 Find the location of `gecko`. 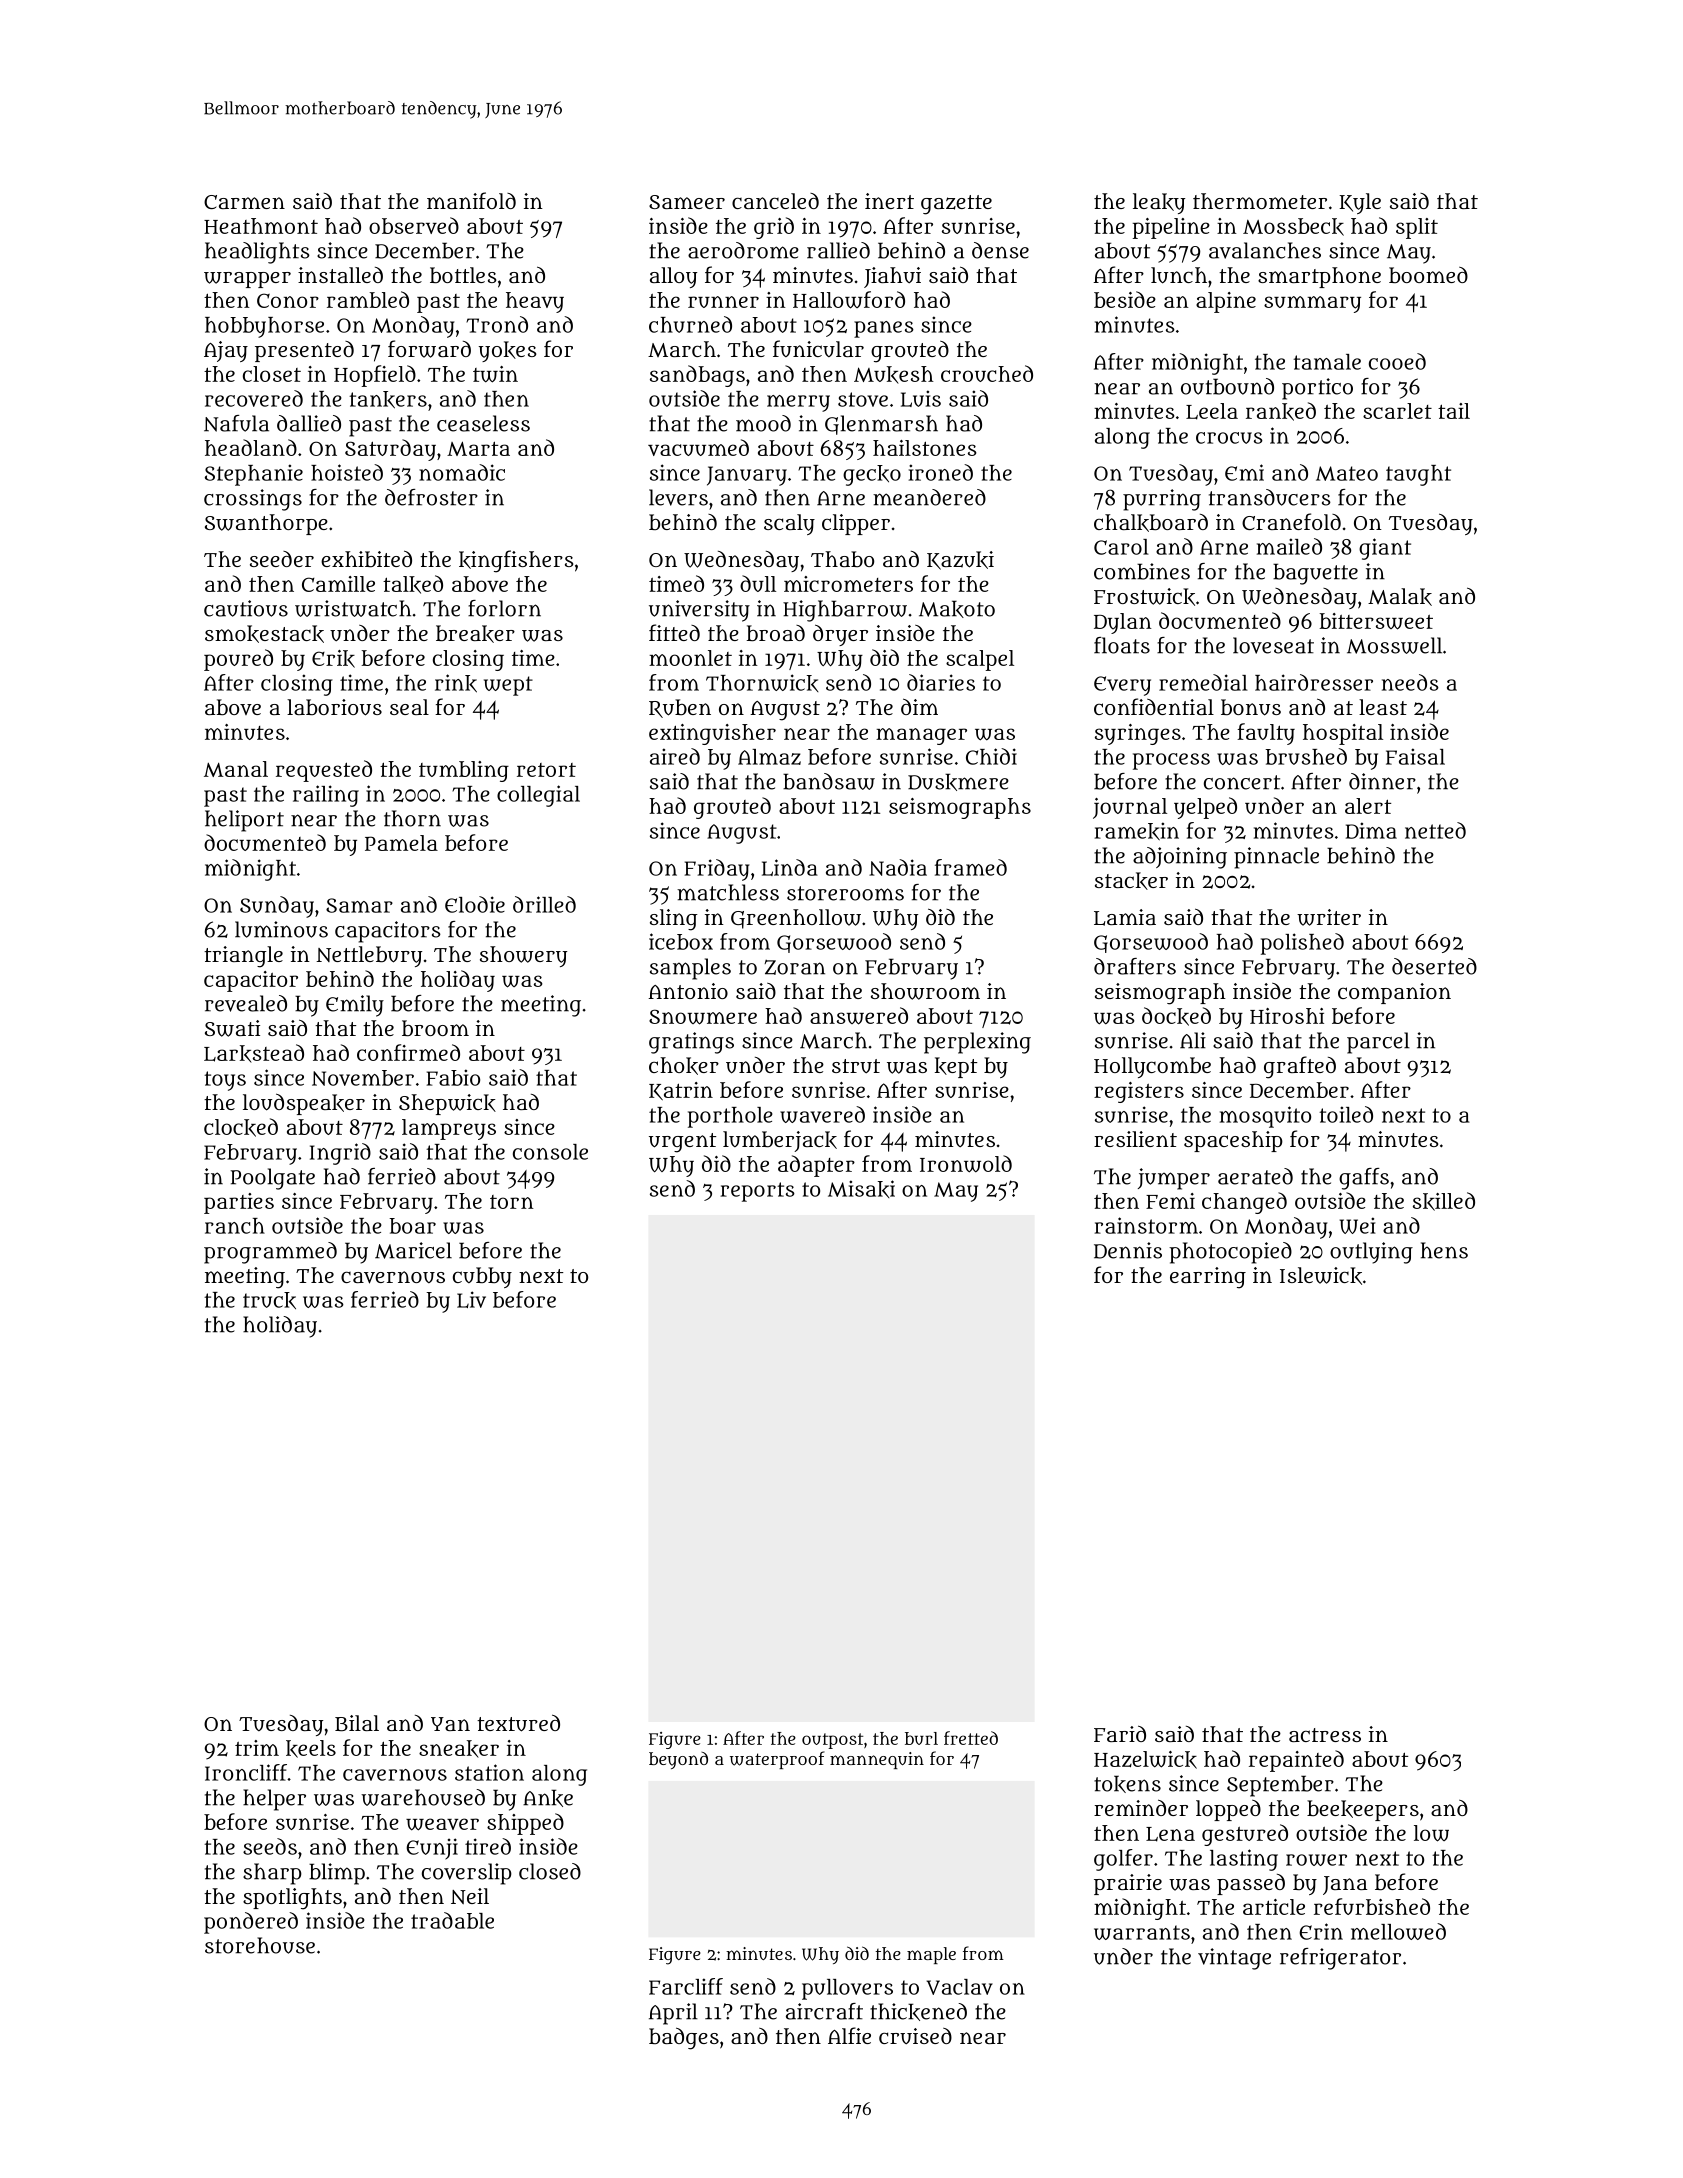

gecko is located at coordinates (872, 475).
